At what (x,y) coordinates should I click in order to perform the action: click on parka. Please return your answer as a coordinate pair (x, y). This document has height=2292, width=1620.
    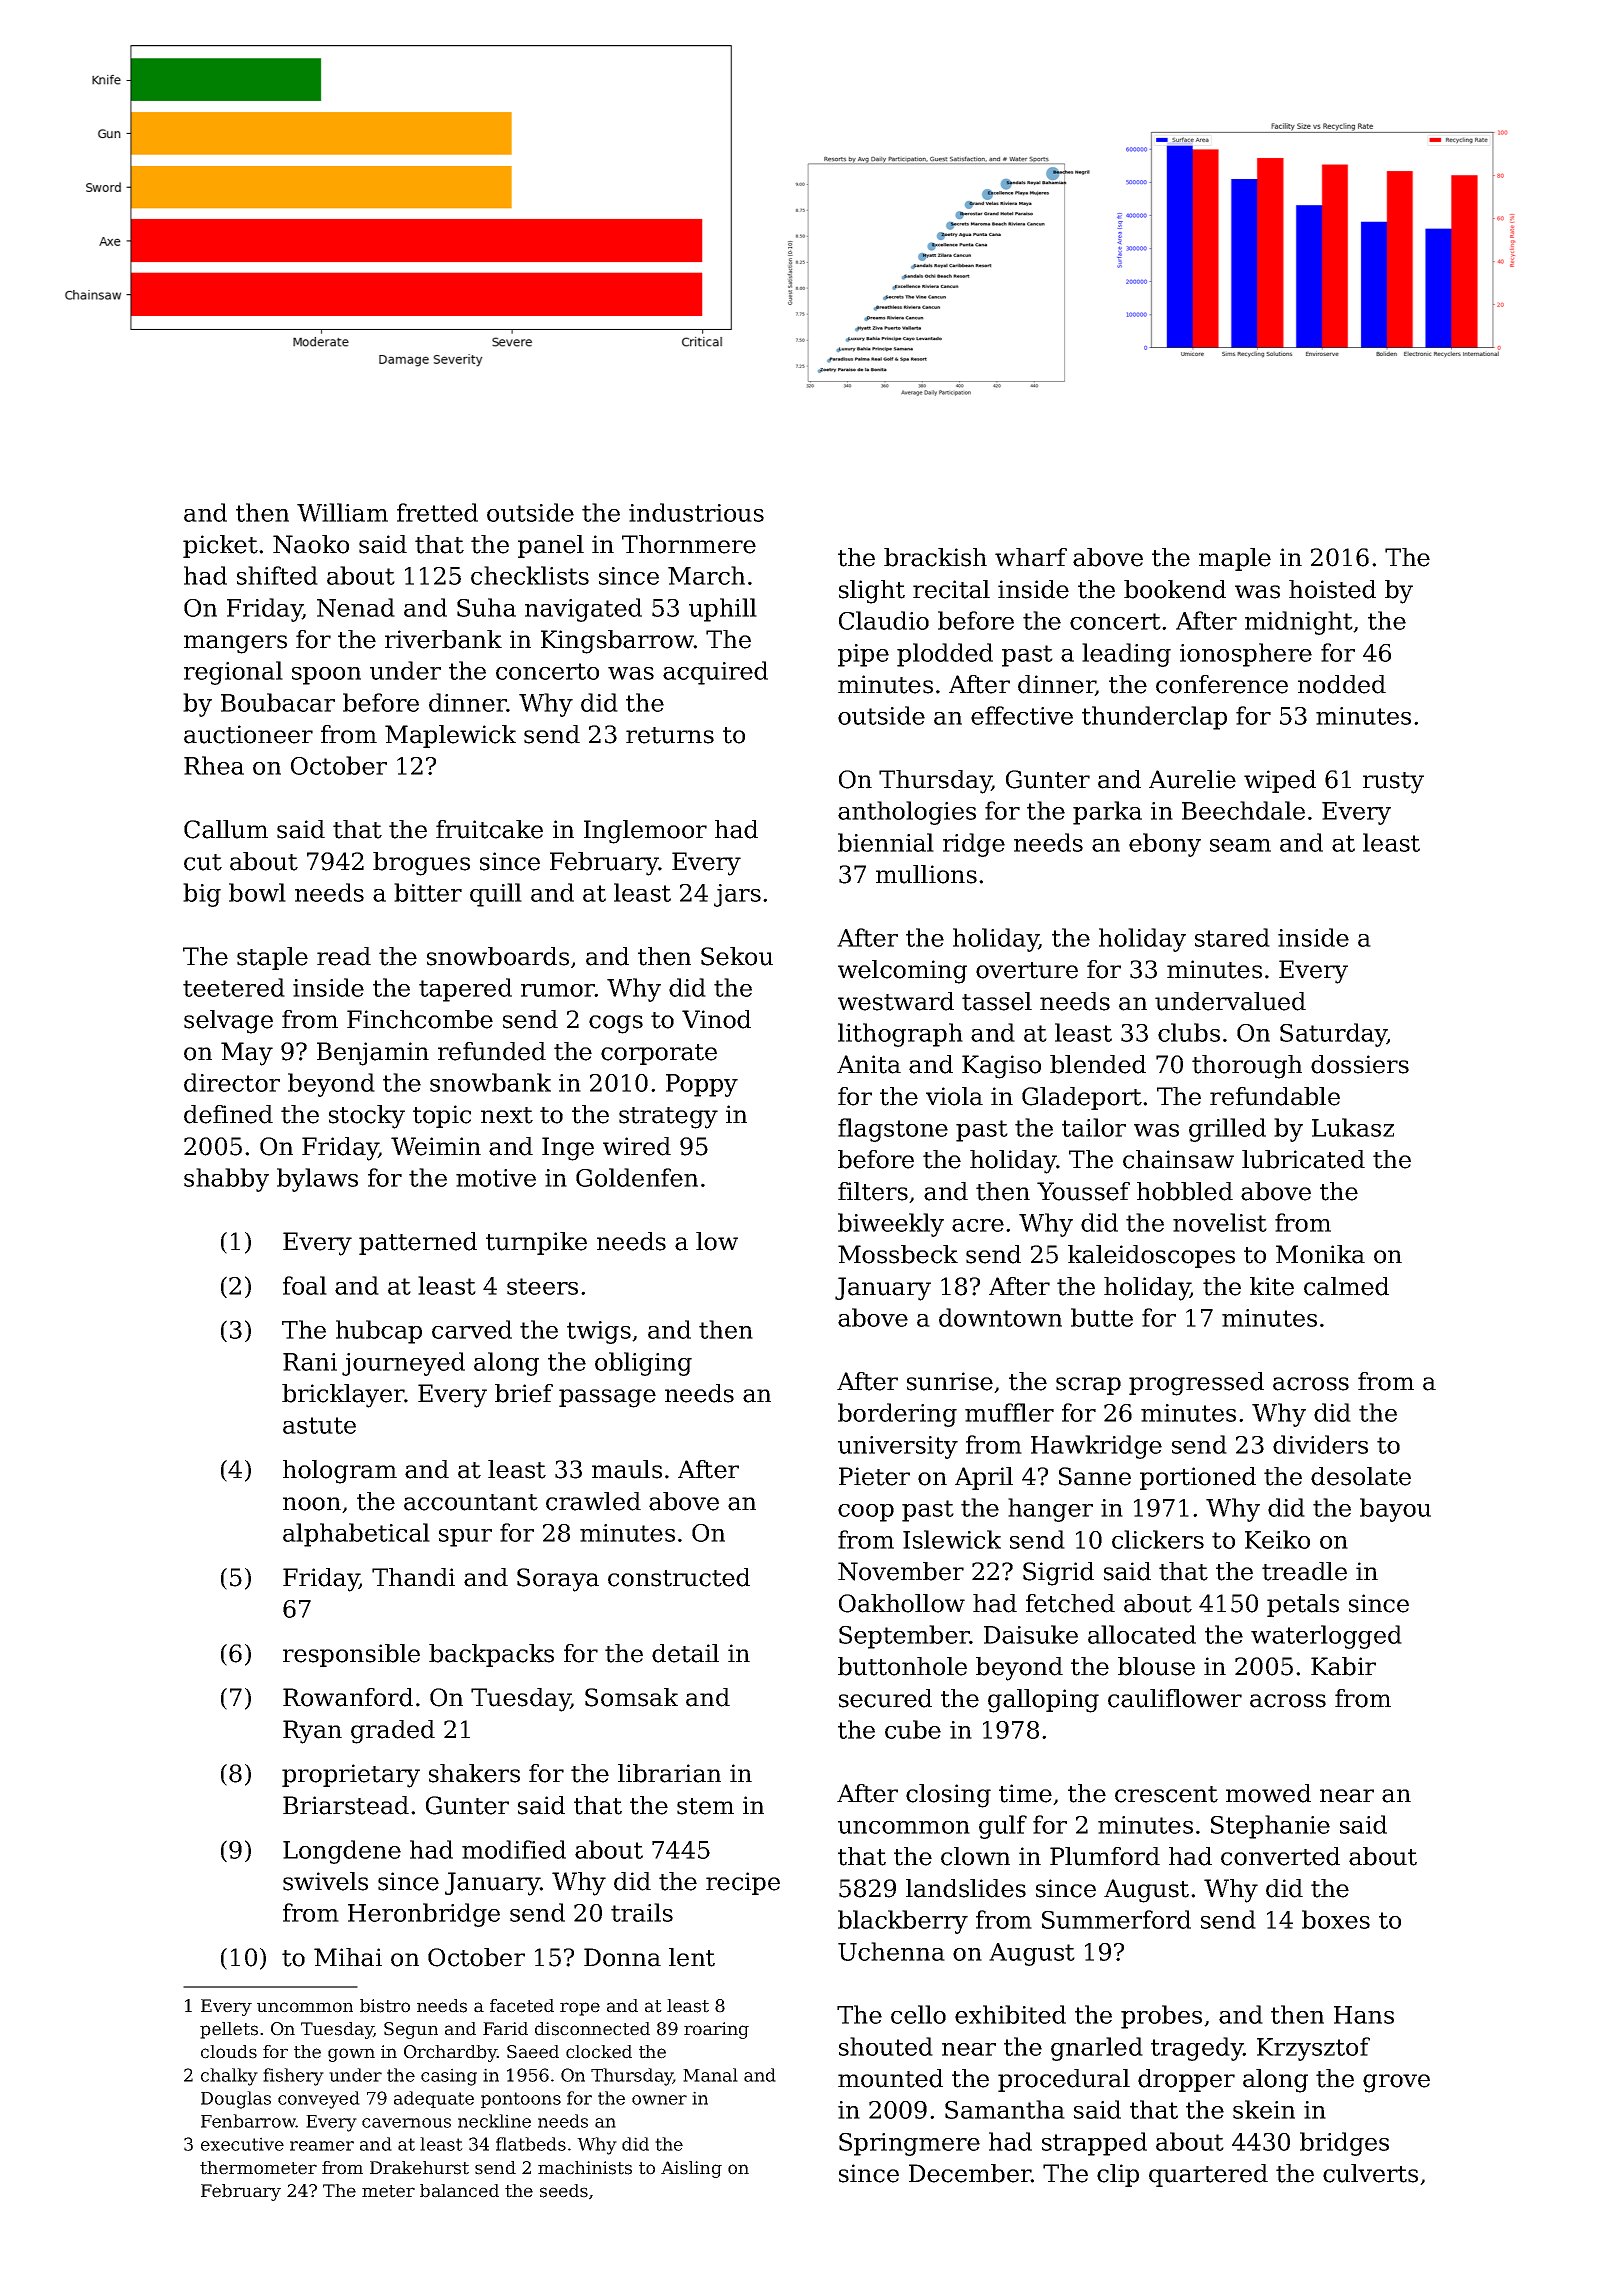
    Looking at the image, I should click on (1107, 813).
